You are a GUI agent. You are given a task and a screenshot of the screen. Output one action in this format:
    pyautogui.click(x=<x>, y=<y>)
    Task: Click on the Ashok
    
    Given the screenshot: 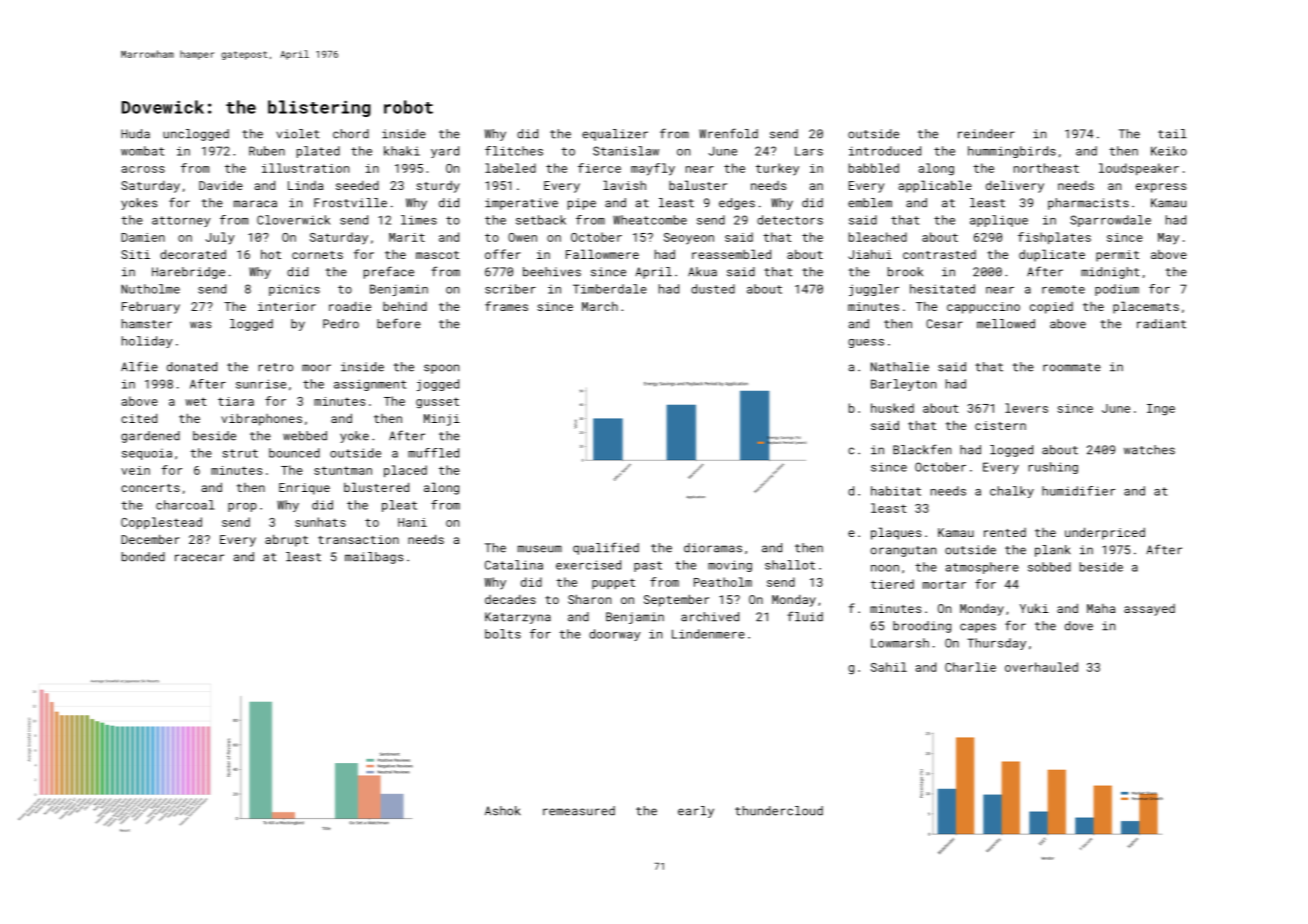 What is the action you would take?
    pyautogui.click(x=503, y=811)
